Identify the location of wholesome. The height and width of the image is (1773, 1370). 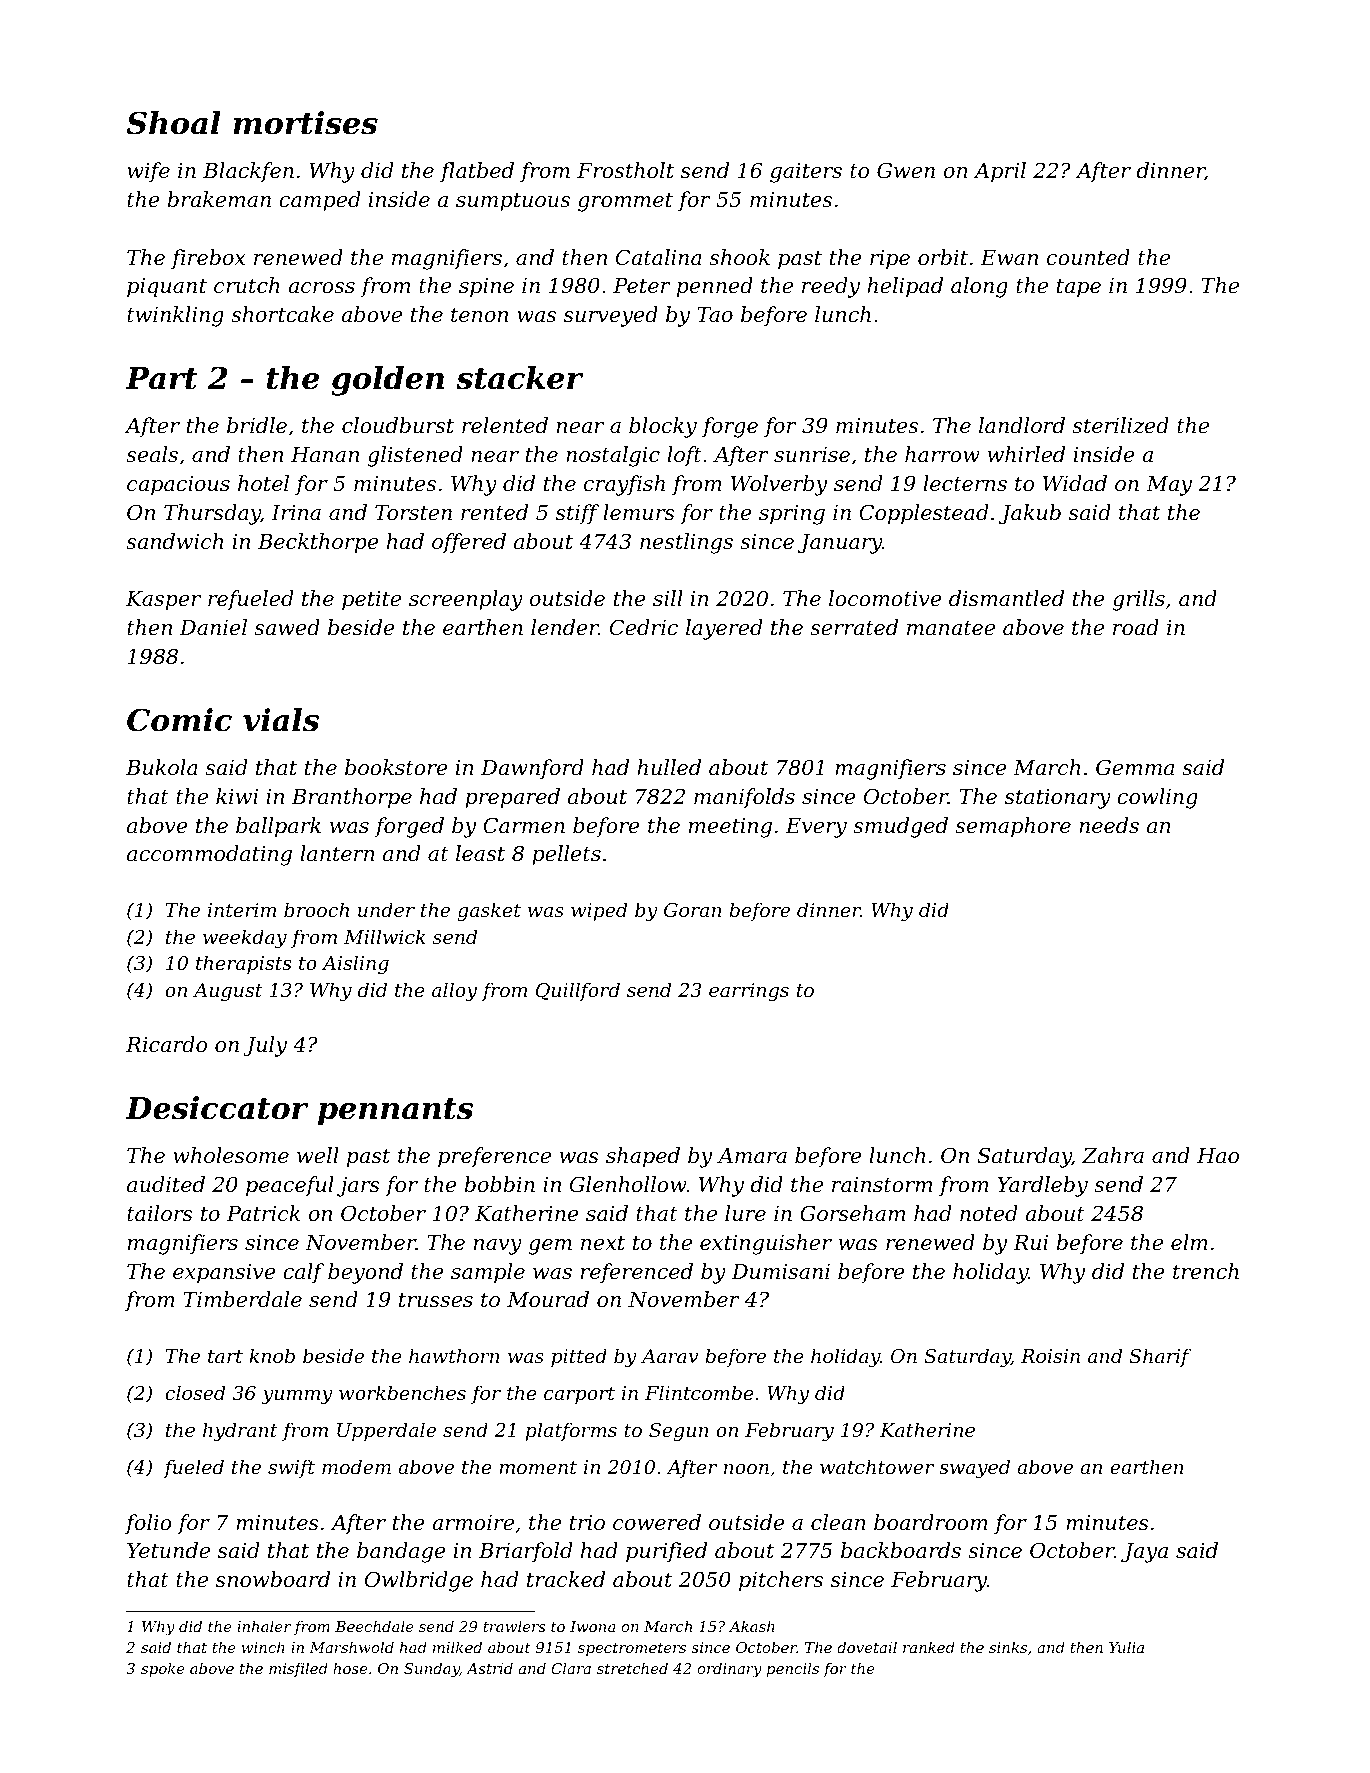
(231, 1155).
